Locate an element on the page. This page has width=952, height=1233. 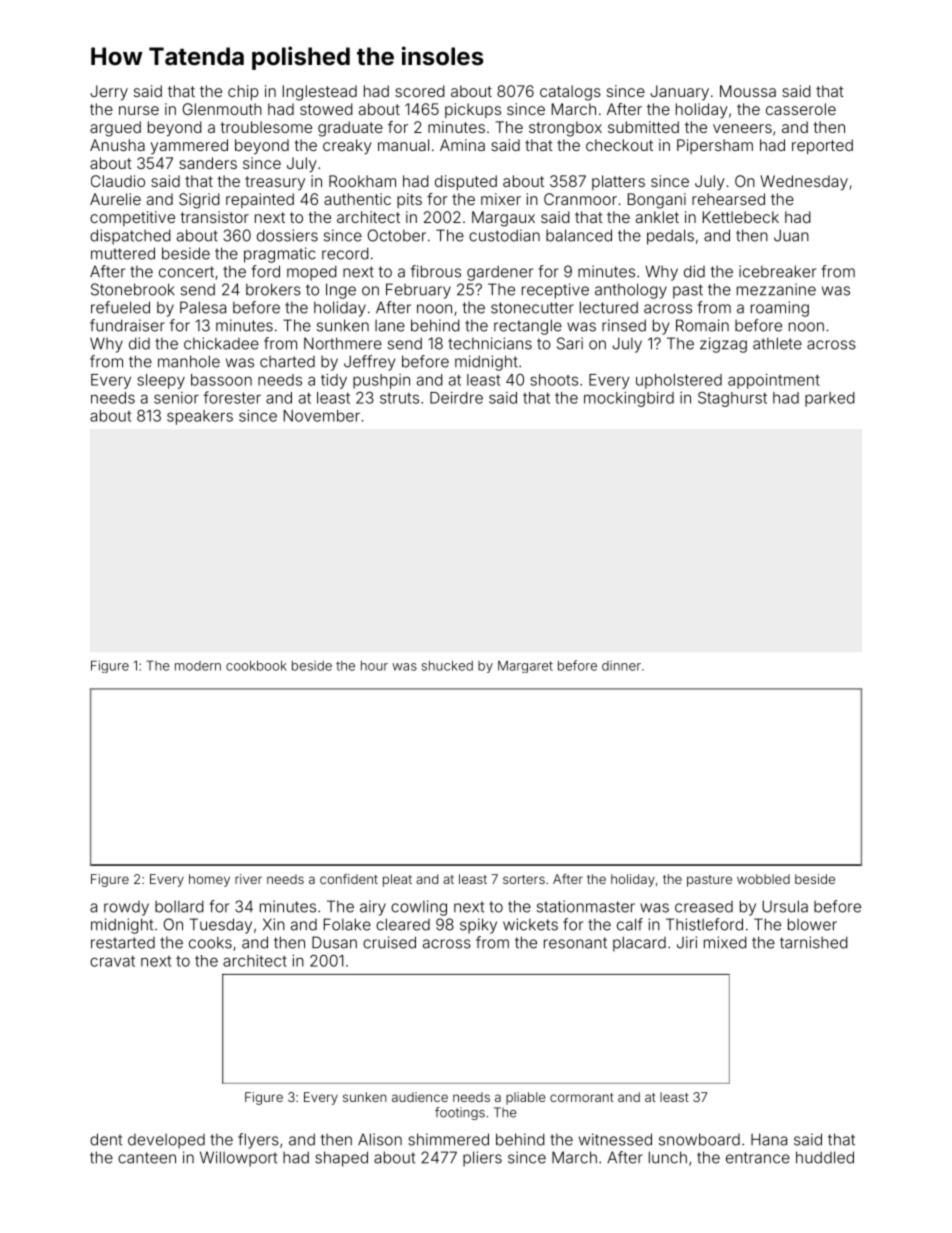
Willowport is located at coordinates (238, 1159).
